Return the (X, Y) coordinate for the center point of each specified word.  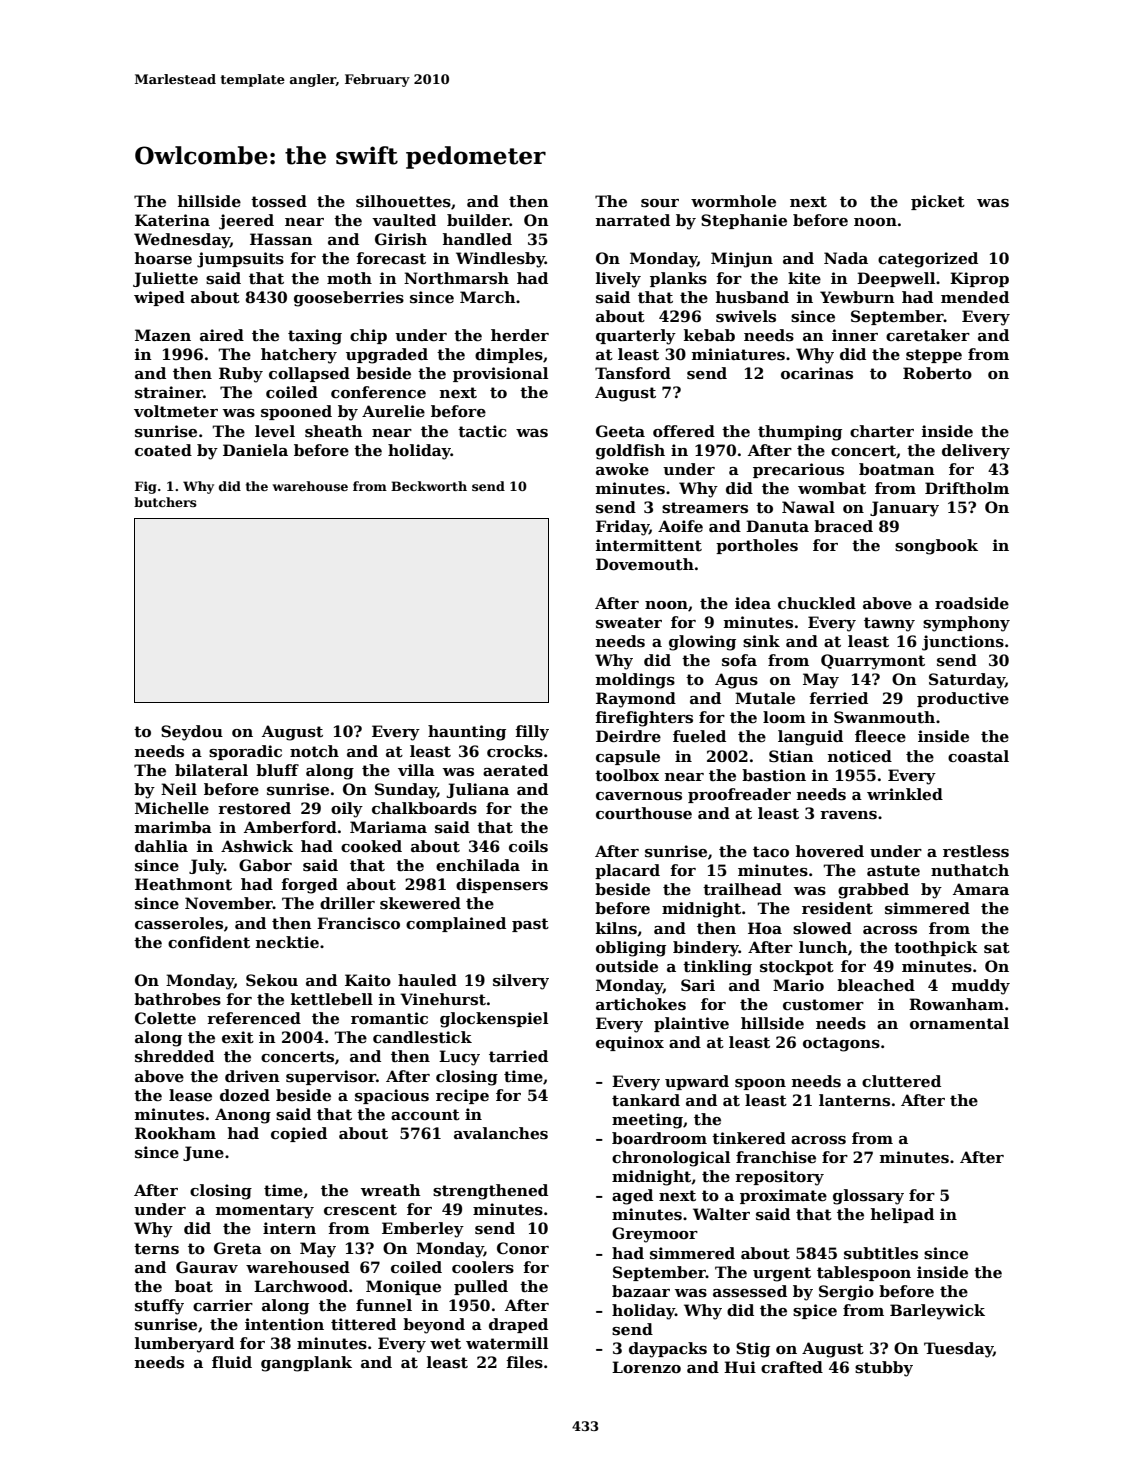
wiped (159, 298)
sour (660, 203)
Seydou (192, 733)
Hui (740, 1367)
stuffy (159, 1307)
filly (532, 733)
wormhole (733, 201)
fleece (880, 736)
